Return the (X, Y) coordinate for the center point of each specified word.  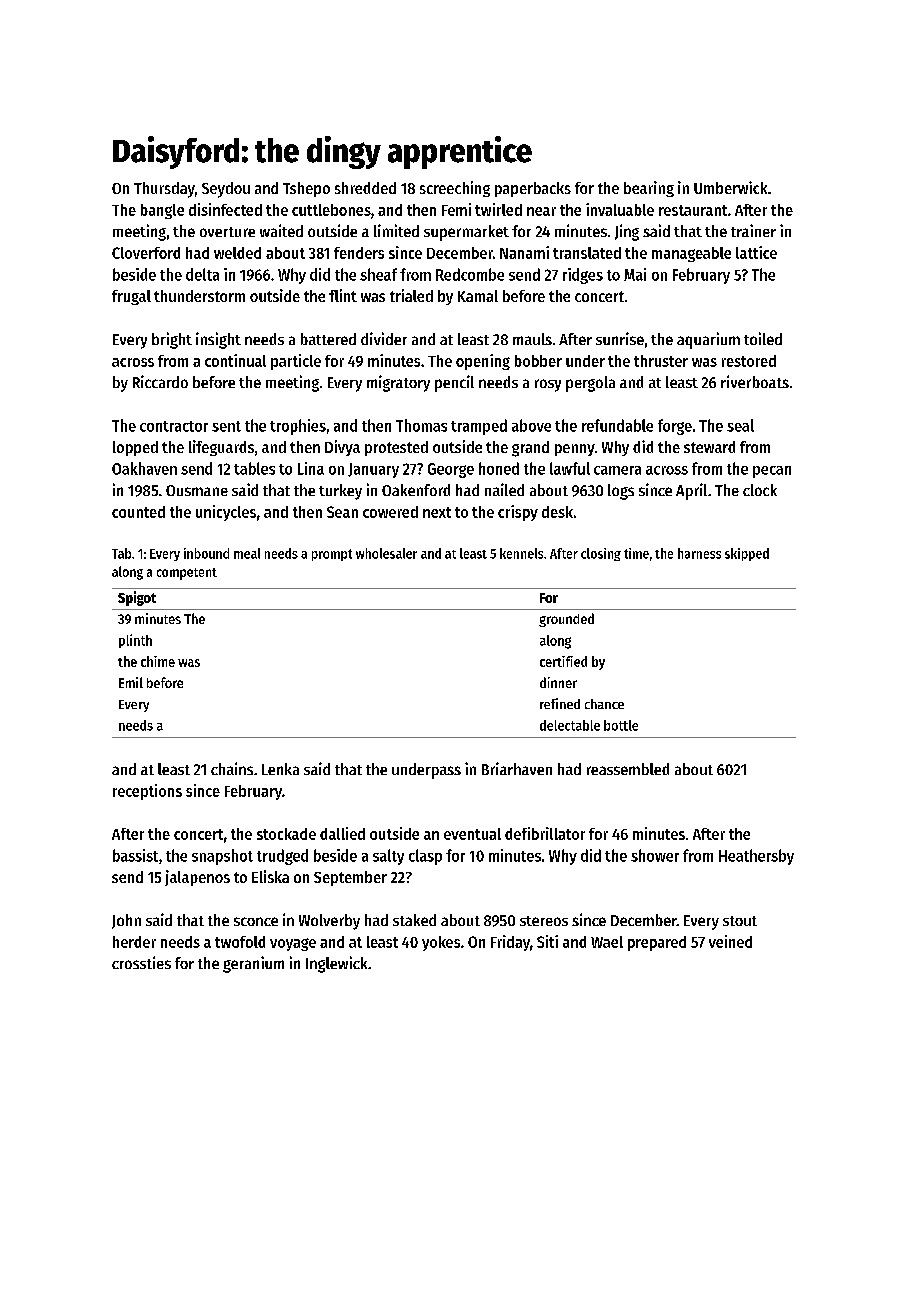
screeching (455, 189)
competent (187, 574)
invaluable (620, 209)
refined (560, 703)
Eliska (270, 876)
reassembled (628, 769)
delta (202, 274)
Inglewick (336, 964)
